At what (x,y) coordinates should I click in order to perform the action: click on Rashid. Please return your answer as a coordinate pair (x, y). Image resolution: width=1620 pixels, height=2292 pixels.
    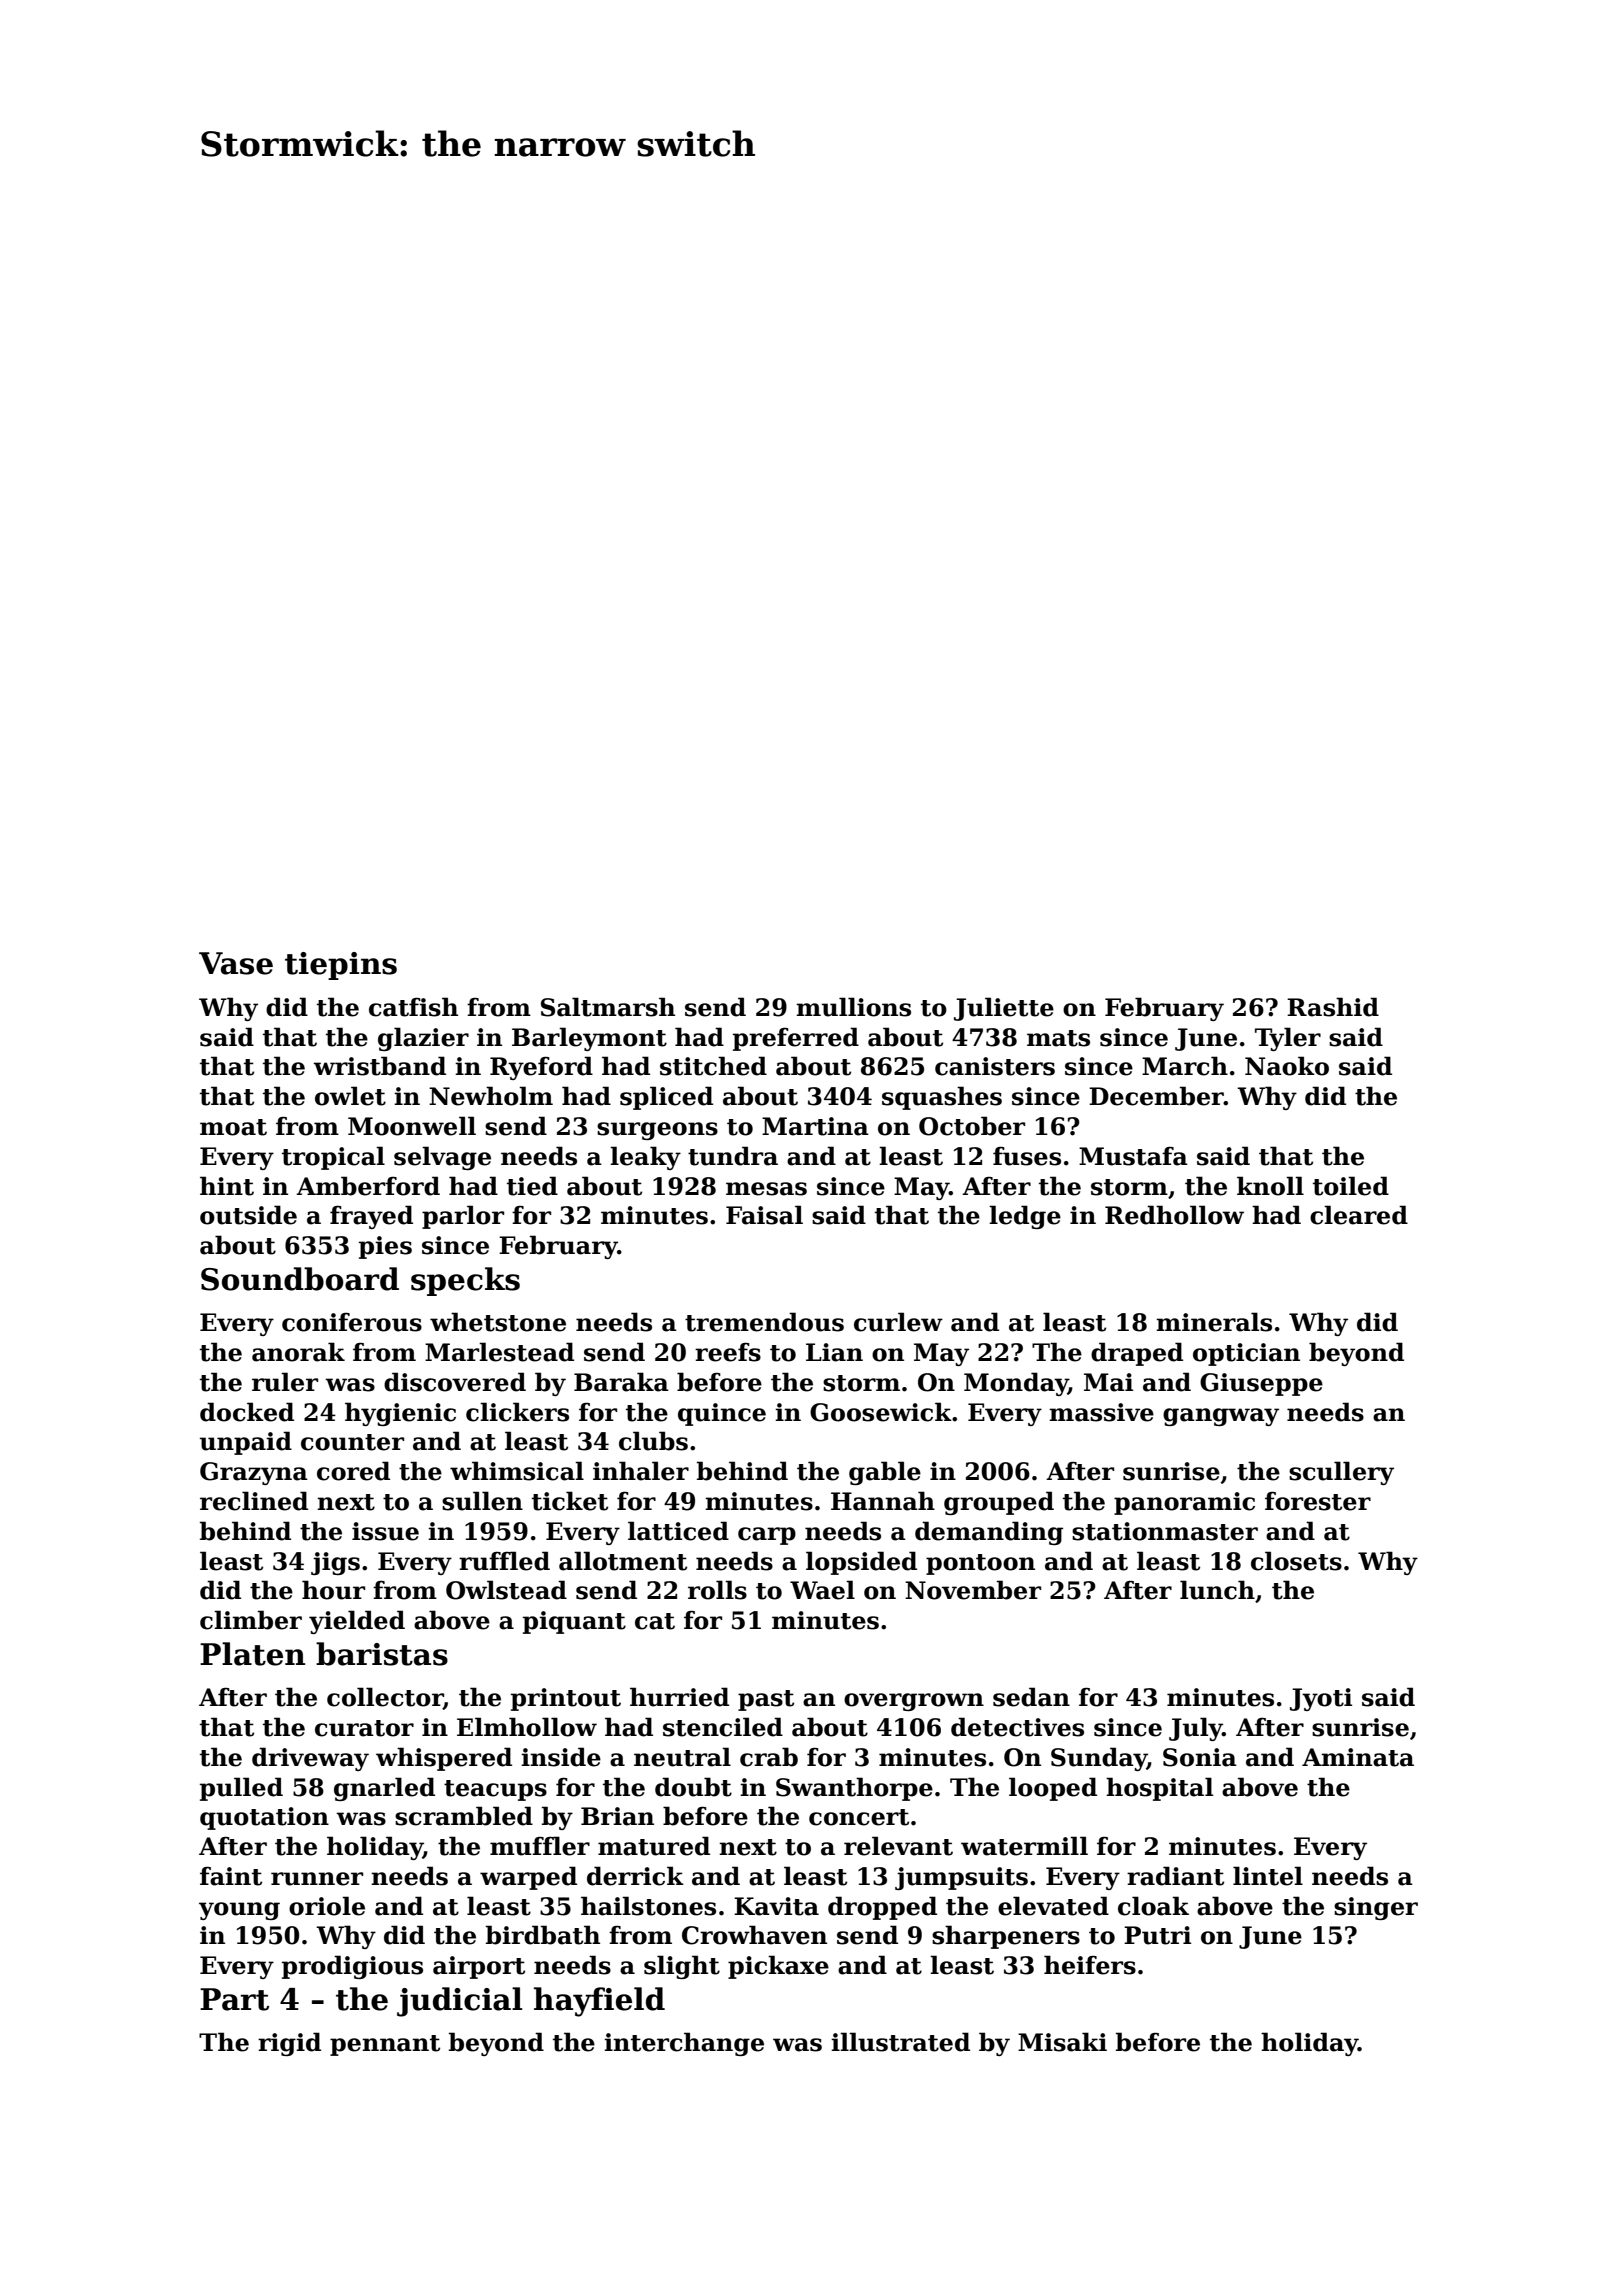
    Looking at the image, I should click on (1333, 1007).
